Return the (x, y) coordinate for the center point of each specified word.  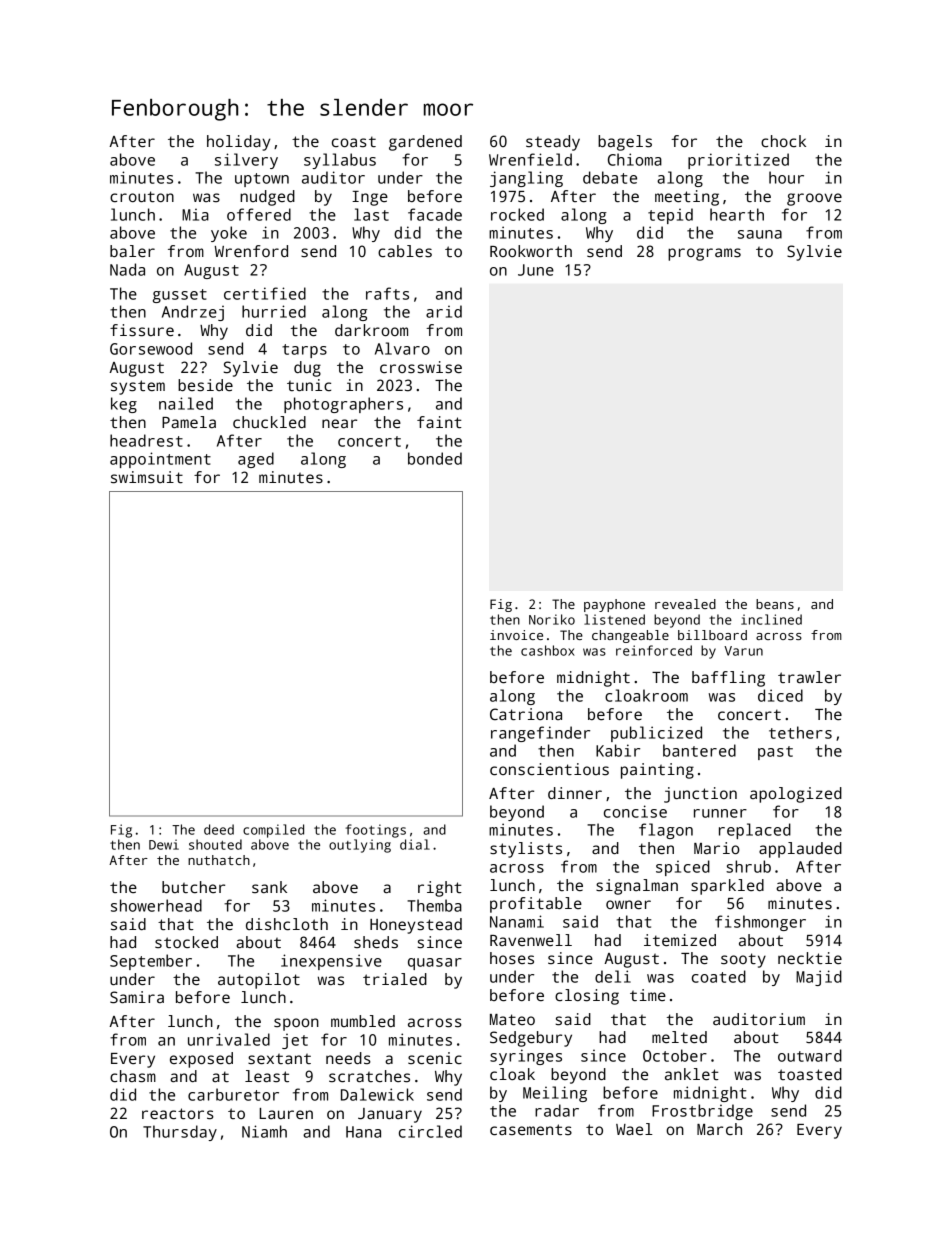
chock (783, 141)
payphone (614, 605)
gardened (425, 143)
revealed (685, 604)
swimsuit (147, 477)
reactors (178, 1113)
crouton (142, 196)
